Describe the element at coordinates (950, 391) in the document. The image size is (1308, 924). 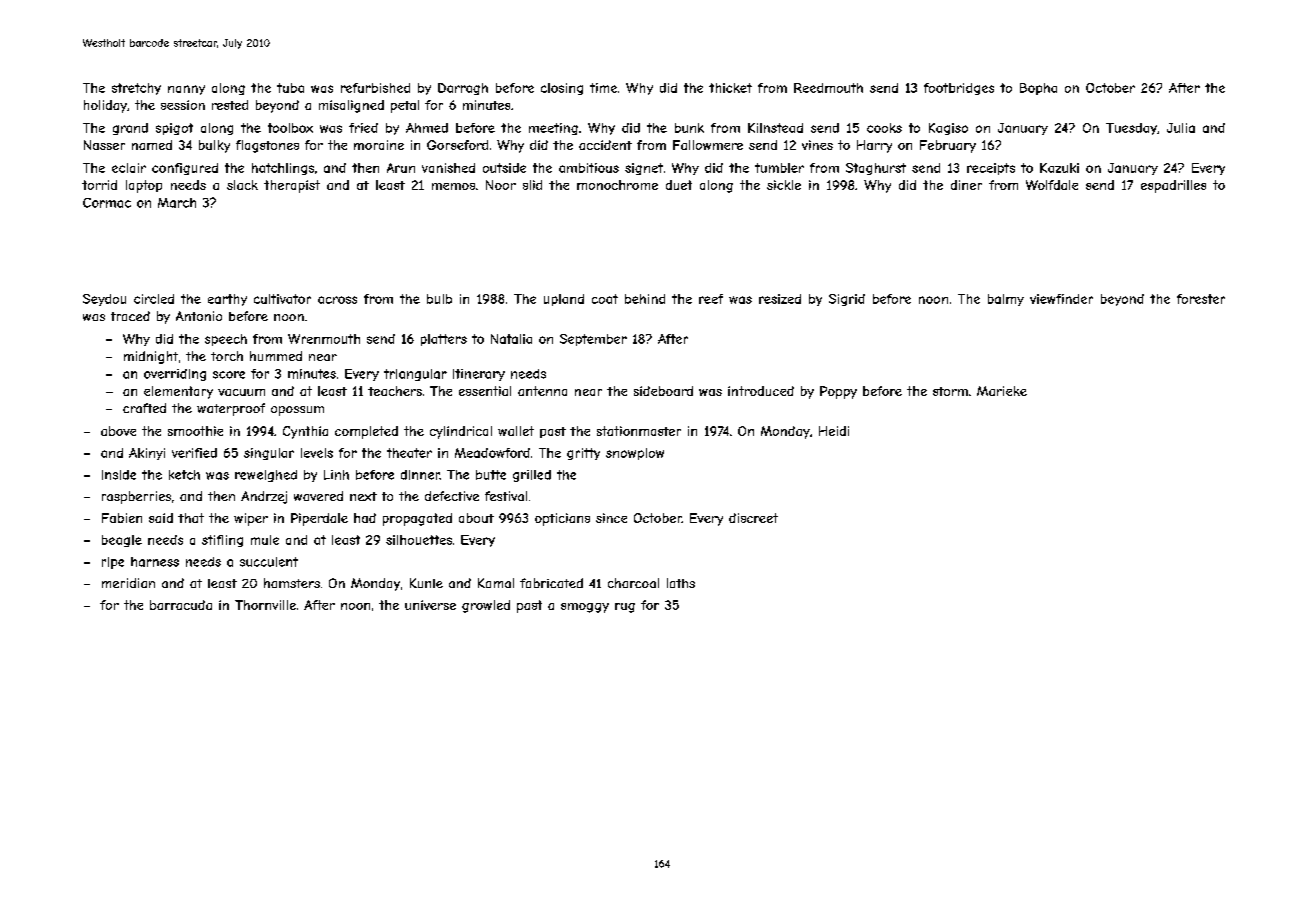
I see `storm` at that location.
